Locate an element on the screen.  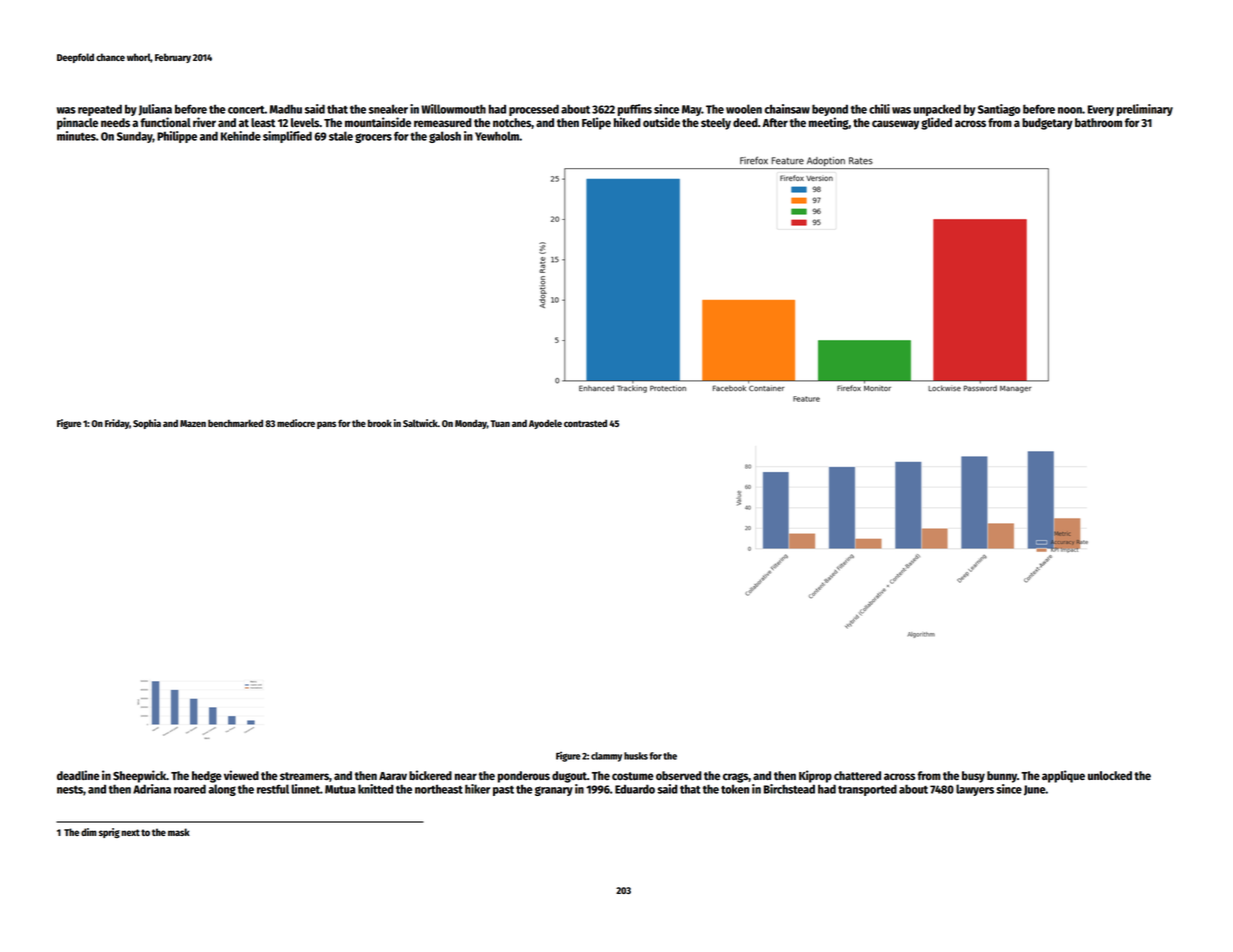
puffins is located at coordinates (635, 110).
